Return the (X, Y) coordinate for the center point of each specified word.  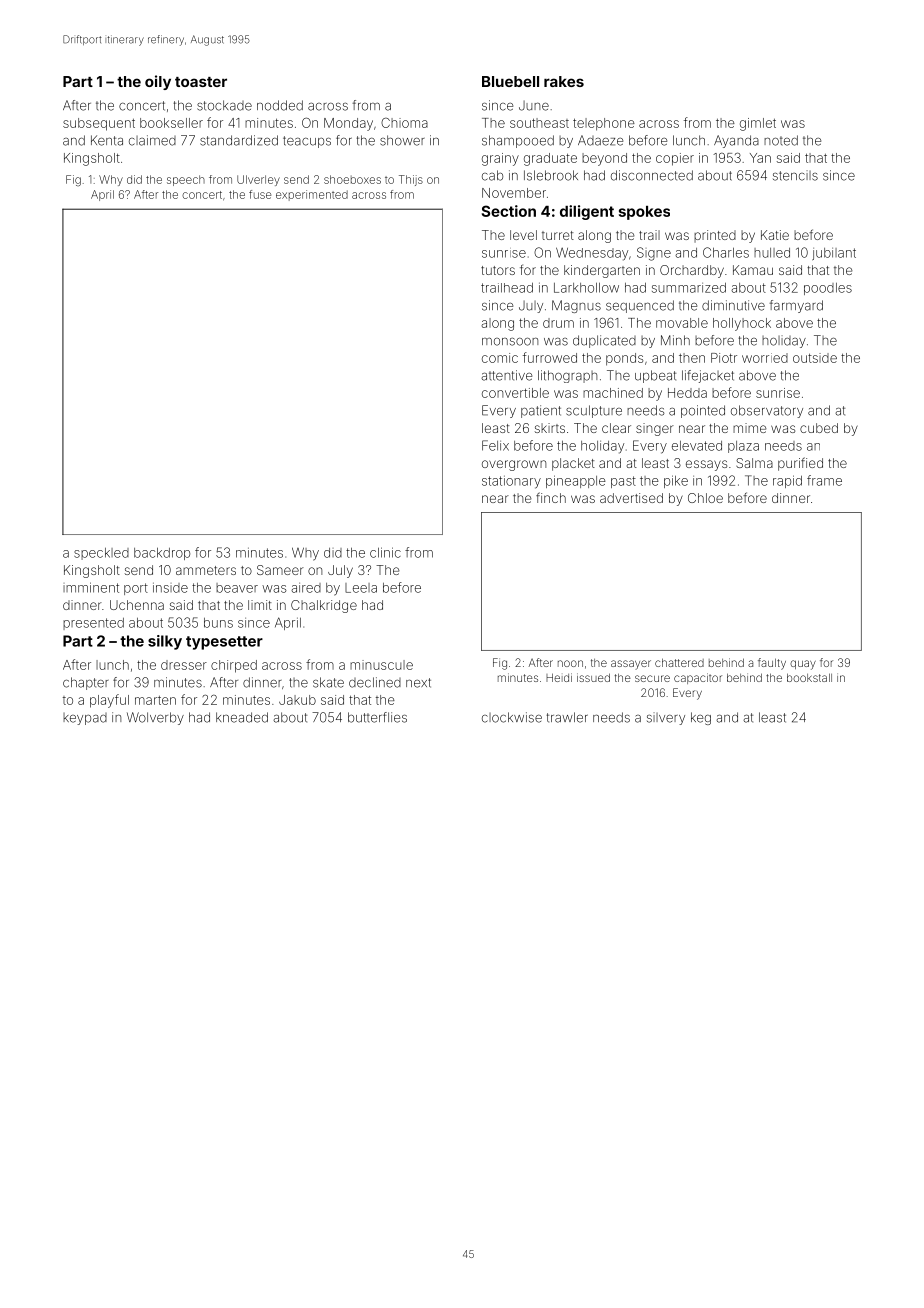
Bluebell (510, 81)
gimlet (758, 124)
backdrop (162, 554)
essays (706, 465)
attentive (506, 375)
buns (218, 623)
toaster (201, 82)
